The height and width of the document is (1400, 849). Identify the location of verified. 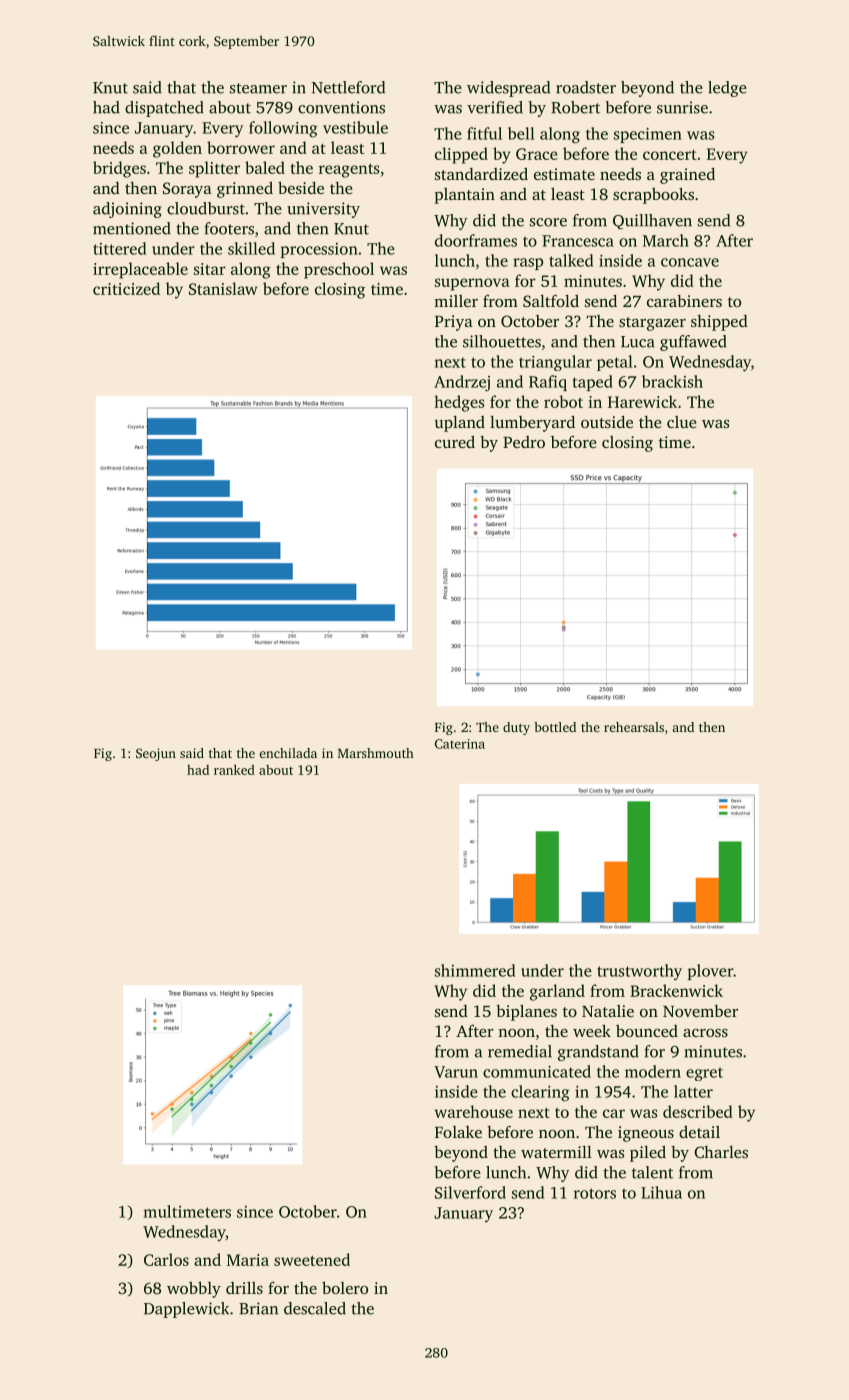
(495, 107).
